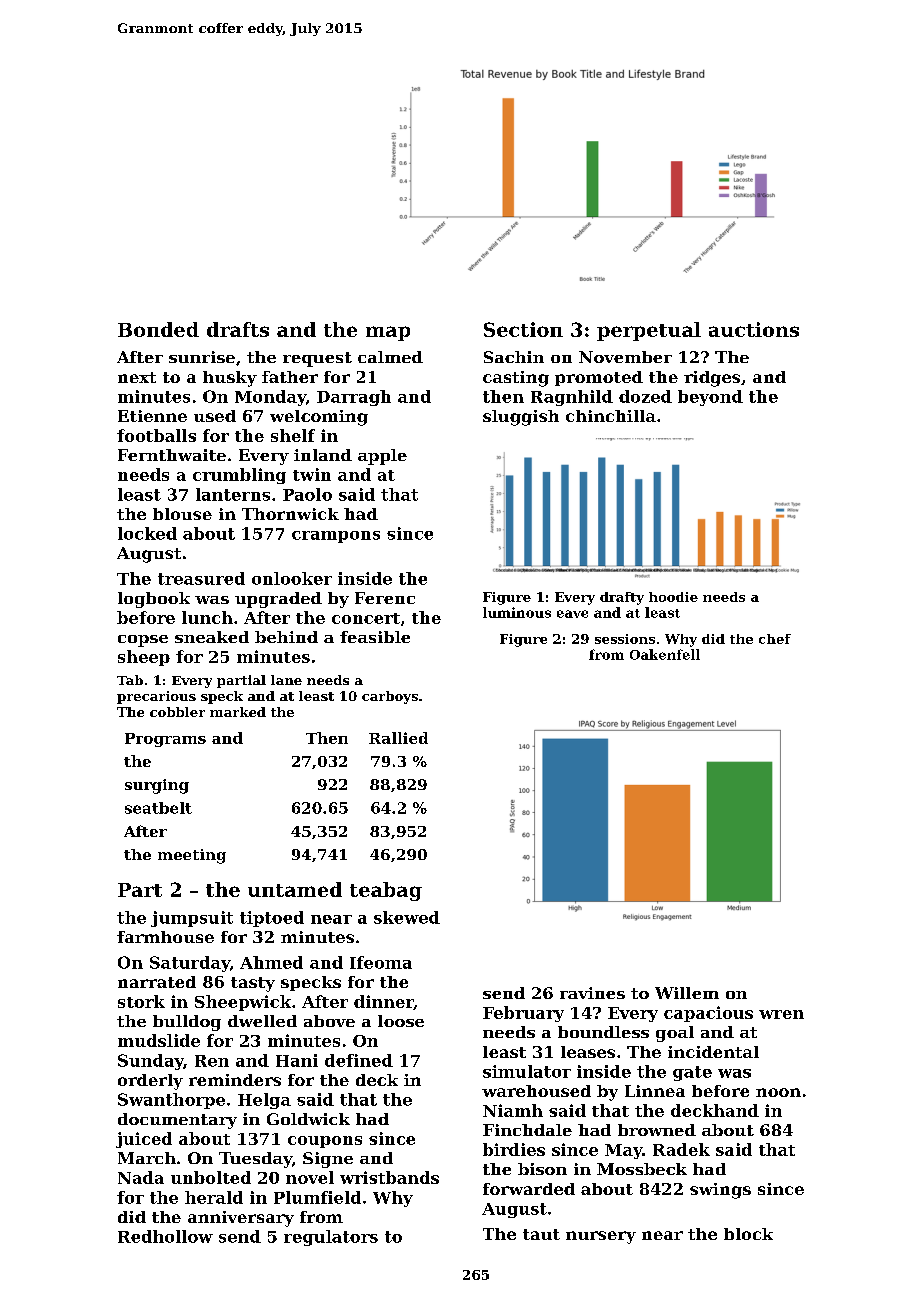 The height and width of the image is (1308, 924). I want to click on luminous, so click(517, 612).
